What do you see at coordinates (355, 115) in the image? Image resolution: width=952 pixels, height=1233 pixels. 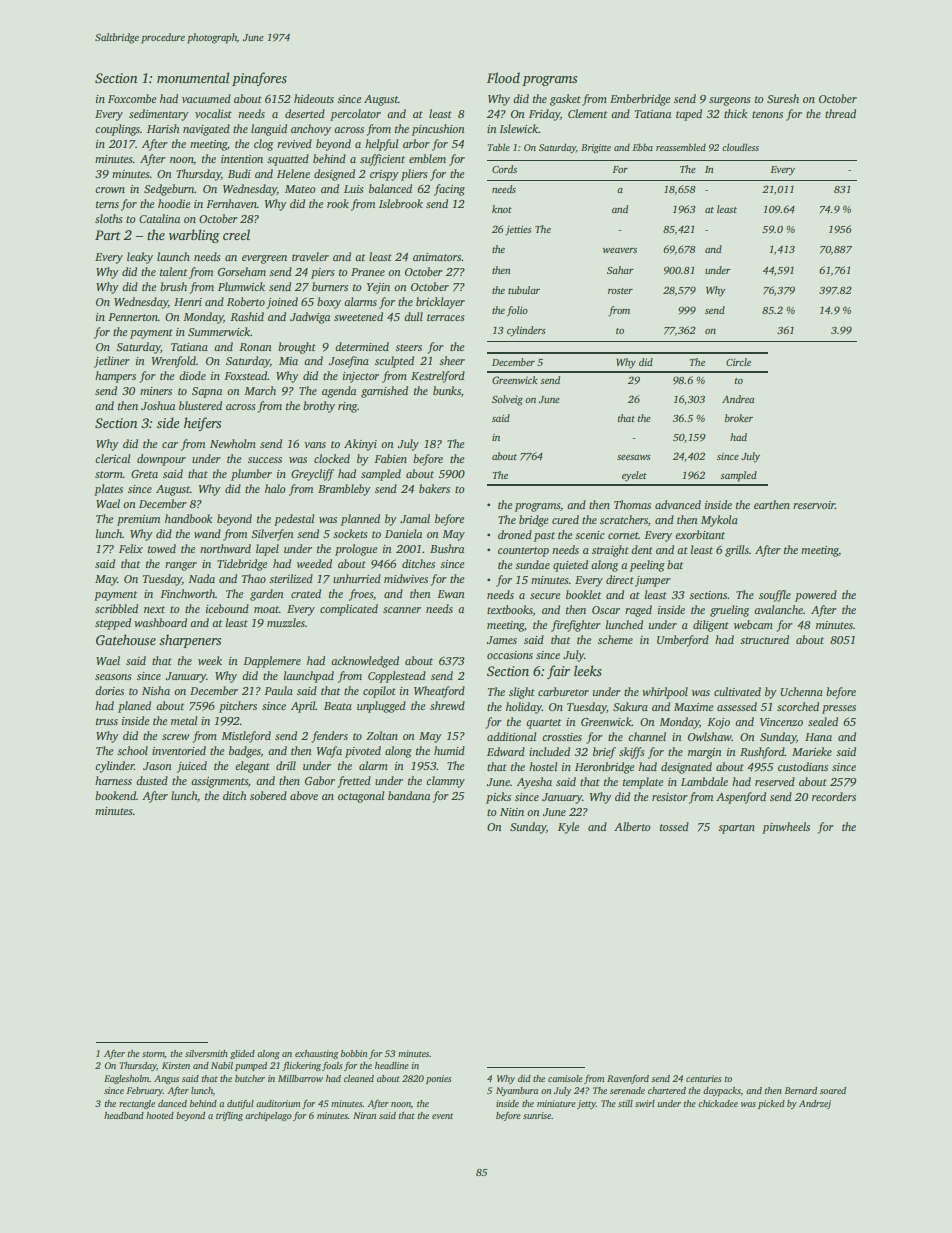 I see `percolator` at bounding box center [355, 115].
